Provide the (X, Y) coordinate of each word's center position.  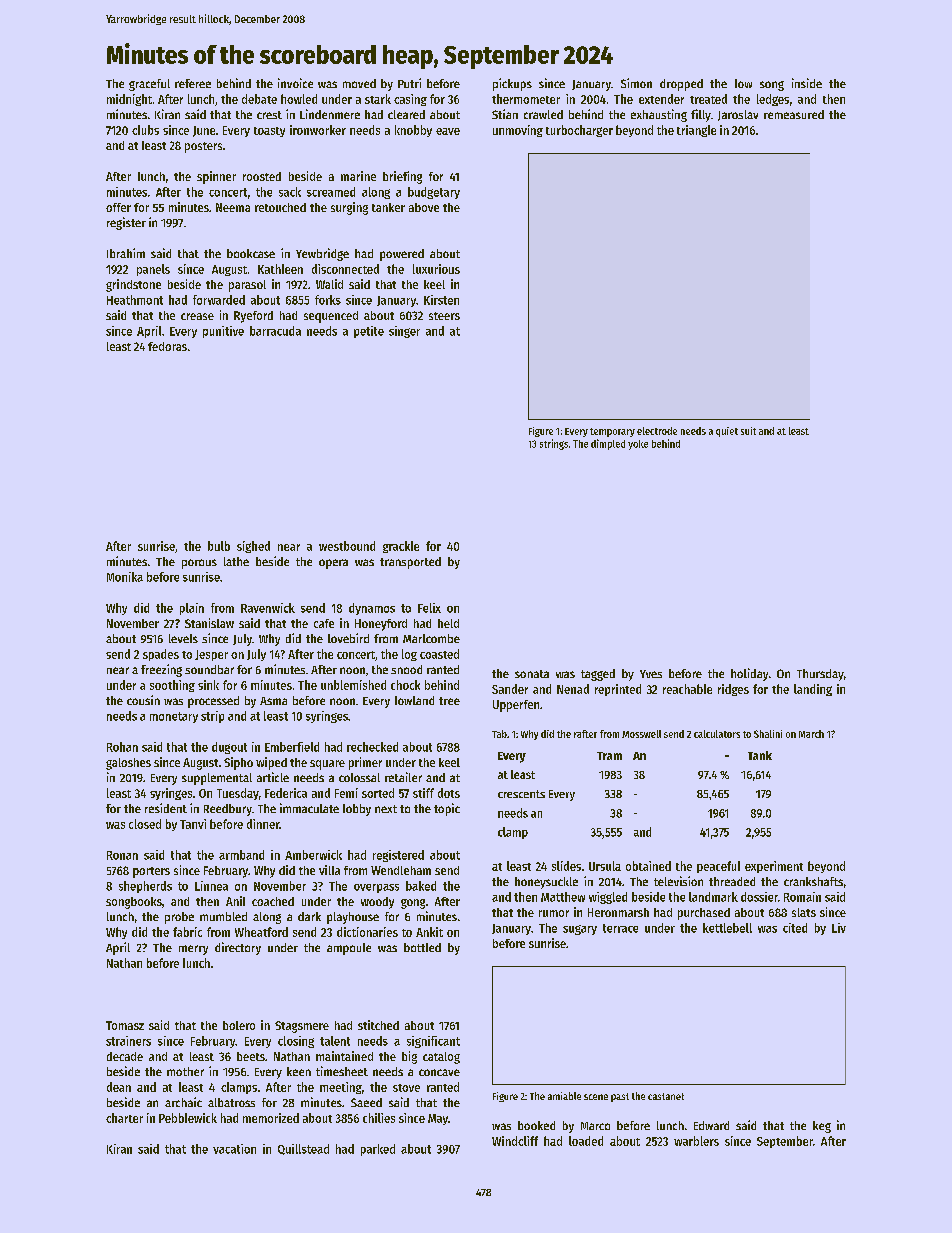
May (438, 1119)
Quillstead (303, 1149)
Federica (286, 793)
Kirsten (441, 300)
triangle (696, 131)
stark (378, 99)
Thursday (820, 675)
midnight (129, 100)
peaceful (718, 867)
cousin (143, 700)
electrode (657, 431)
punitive (223, 332)
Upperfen (516, 706)
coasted (439, 654)
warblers (696, 1141)
